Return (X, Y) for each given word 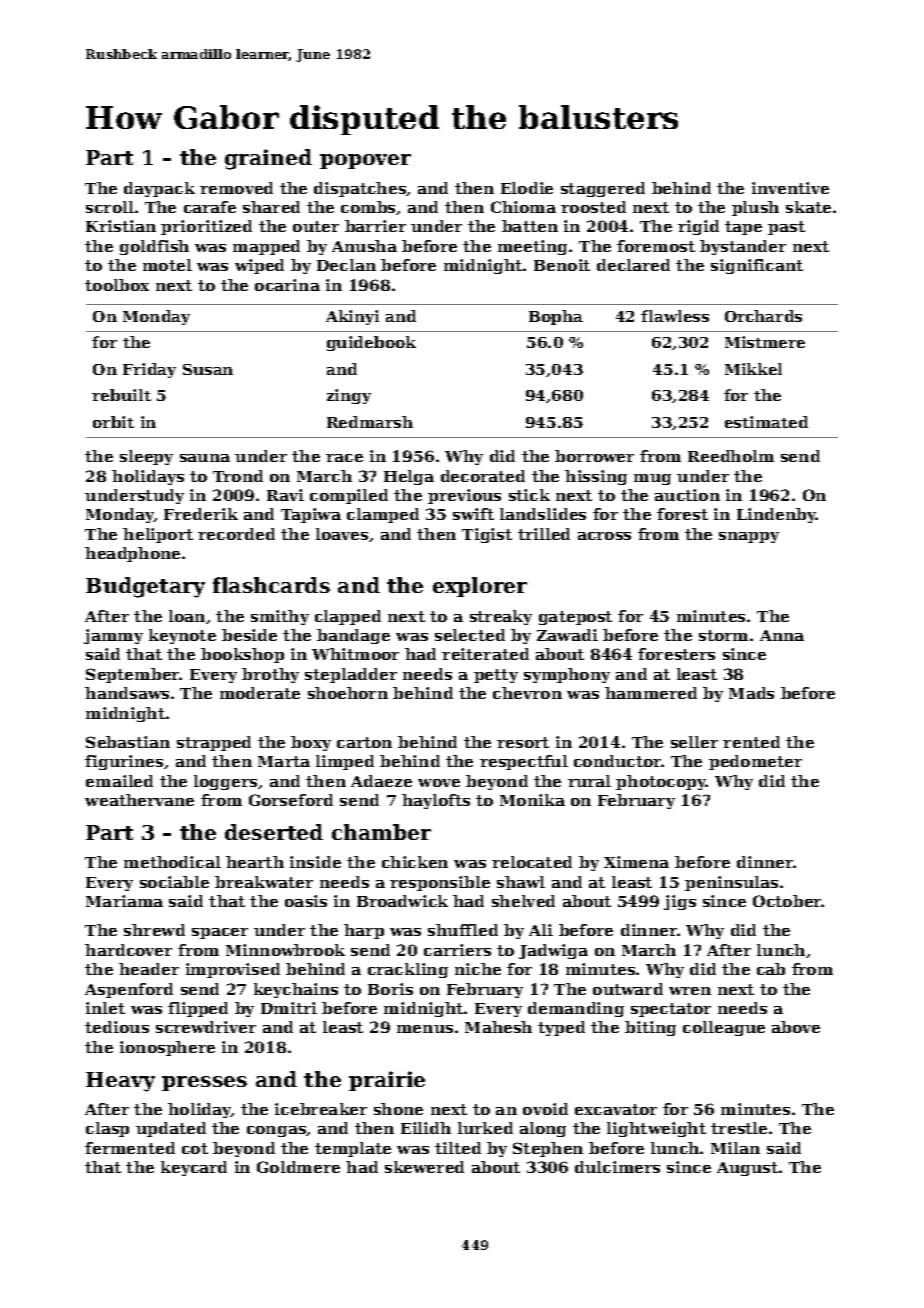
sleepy (146, 457)
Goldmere (298, 1167)
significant (757, 266)
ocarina (287, 285)
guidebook (371, 343)
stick (529, 495)
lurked (485, 1128)
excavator (616, 1109)
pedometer (755, 762)
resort (523, 742)
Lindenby (776, 515)
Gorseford (291, 800)
